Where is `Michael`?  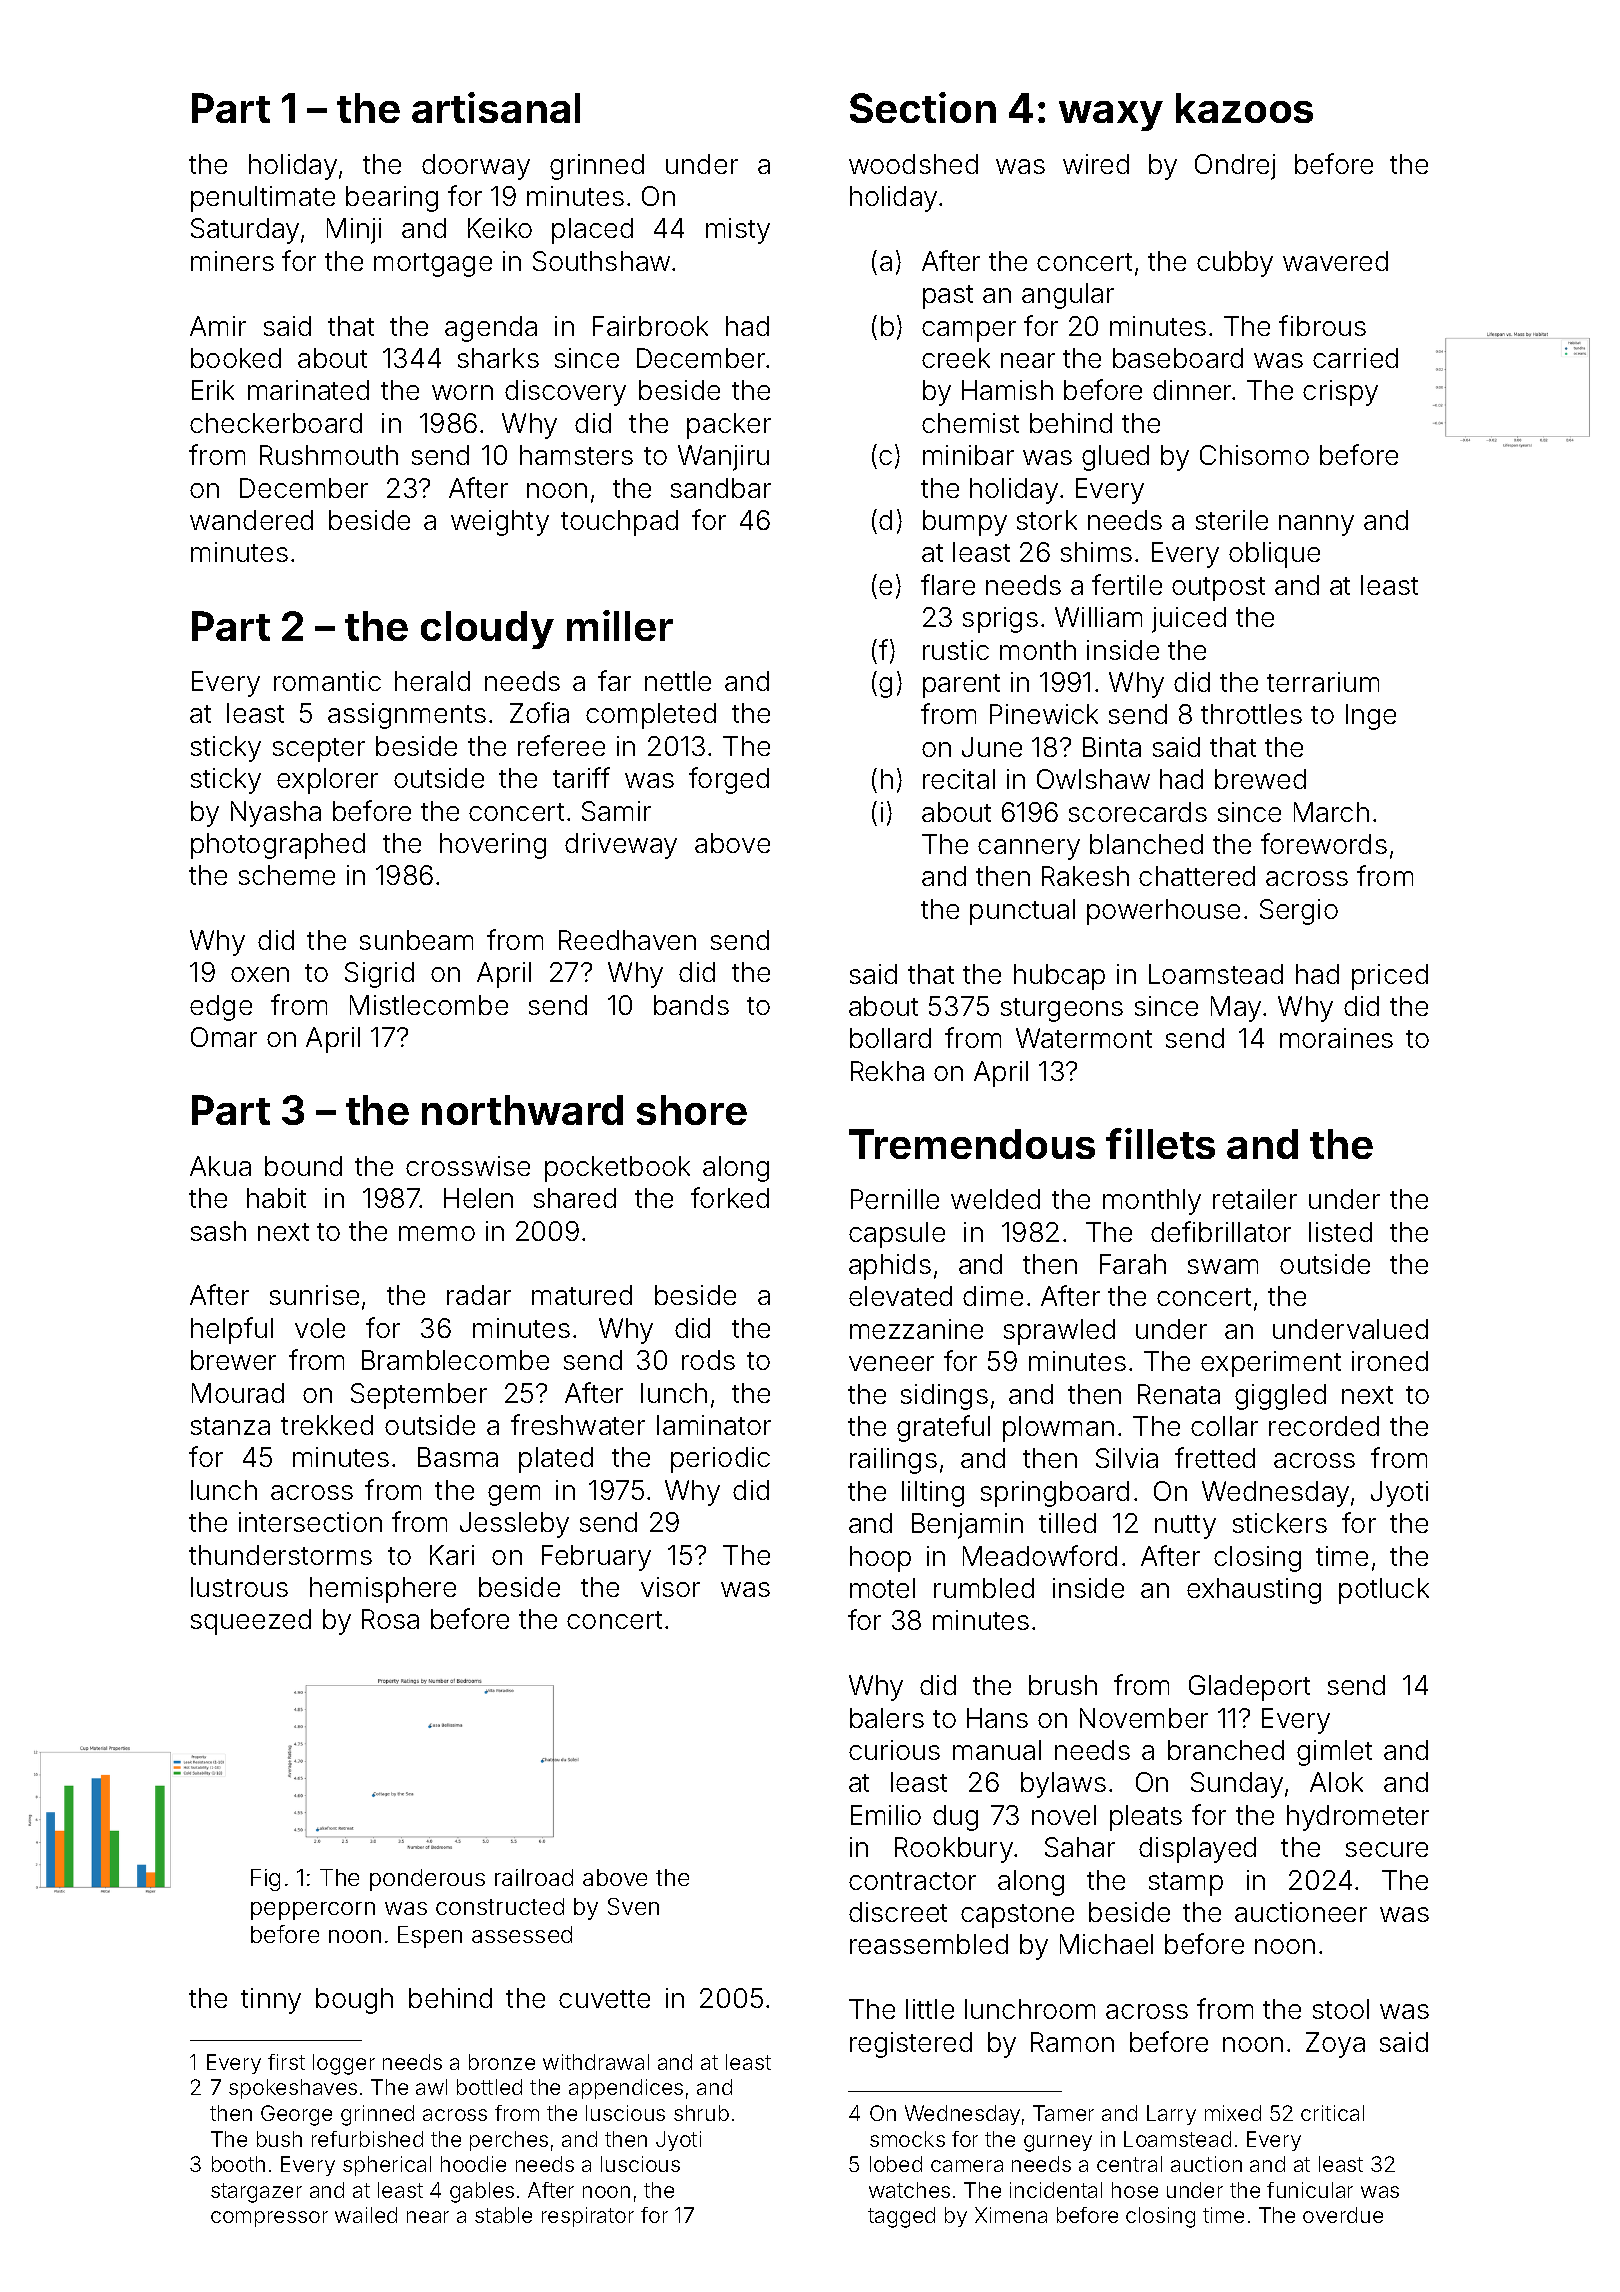
Michael is located at coordinates (1106, 1944).
